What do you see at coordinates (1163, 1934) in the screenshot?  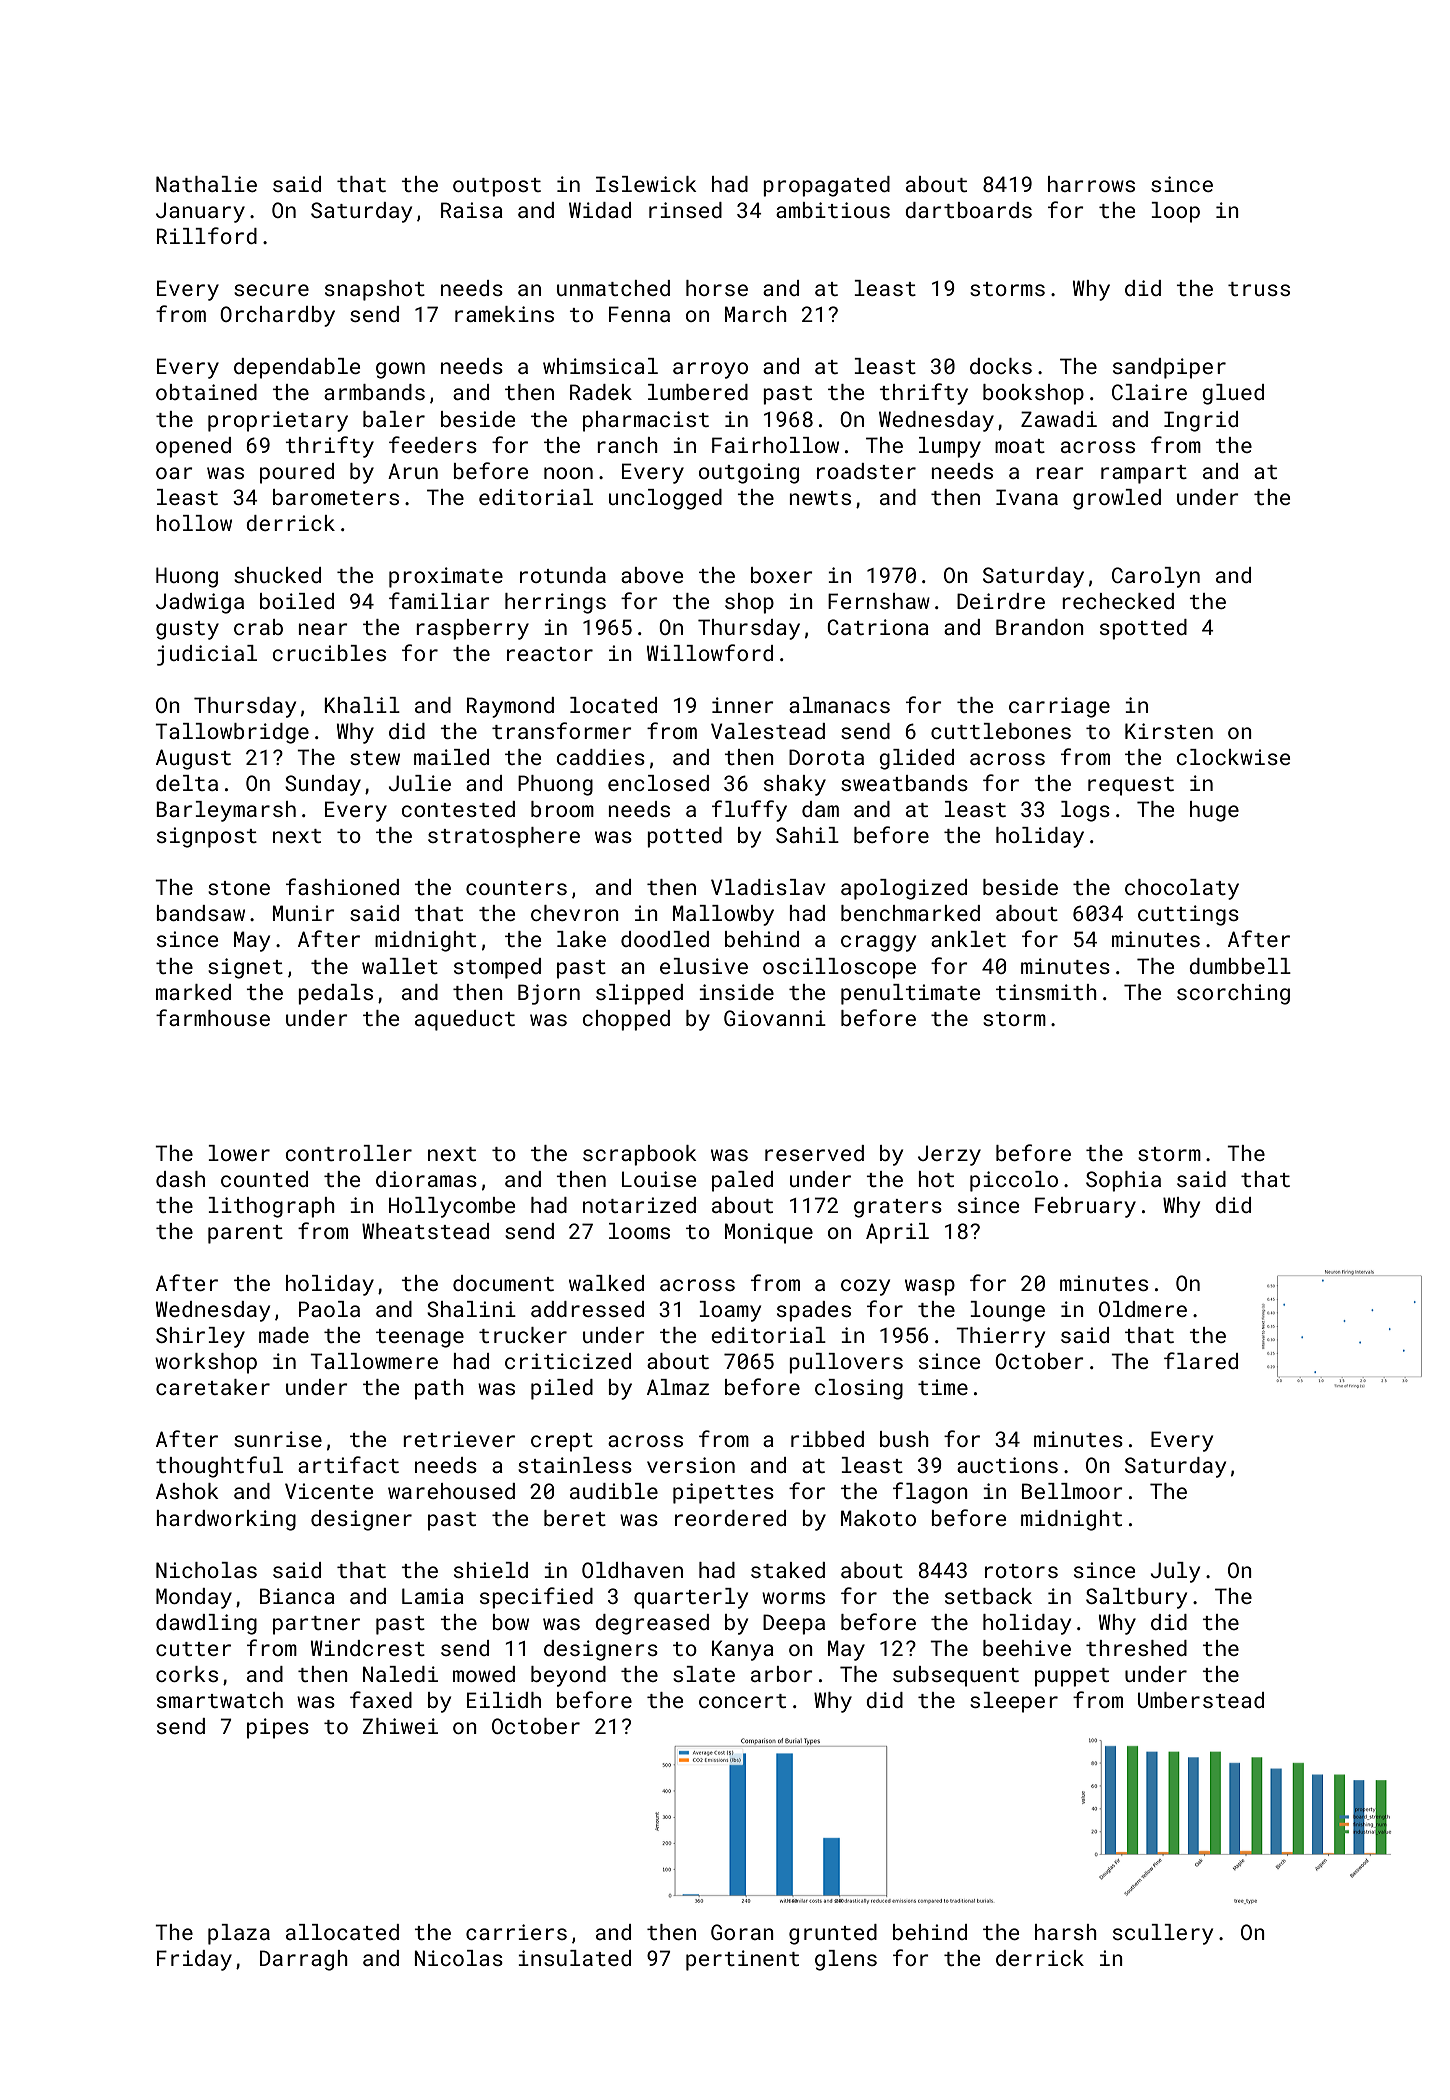 I see `scullery` at bounding box center [1163, 1934].
